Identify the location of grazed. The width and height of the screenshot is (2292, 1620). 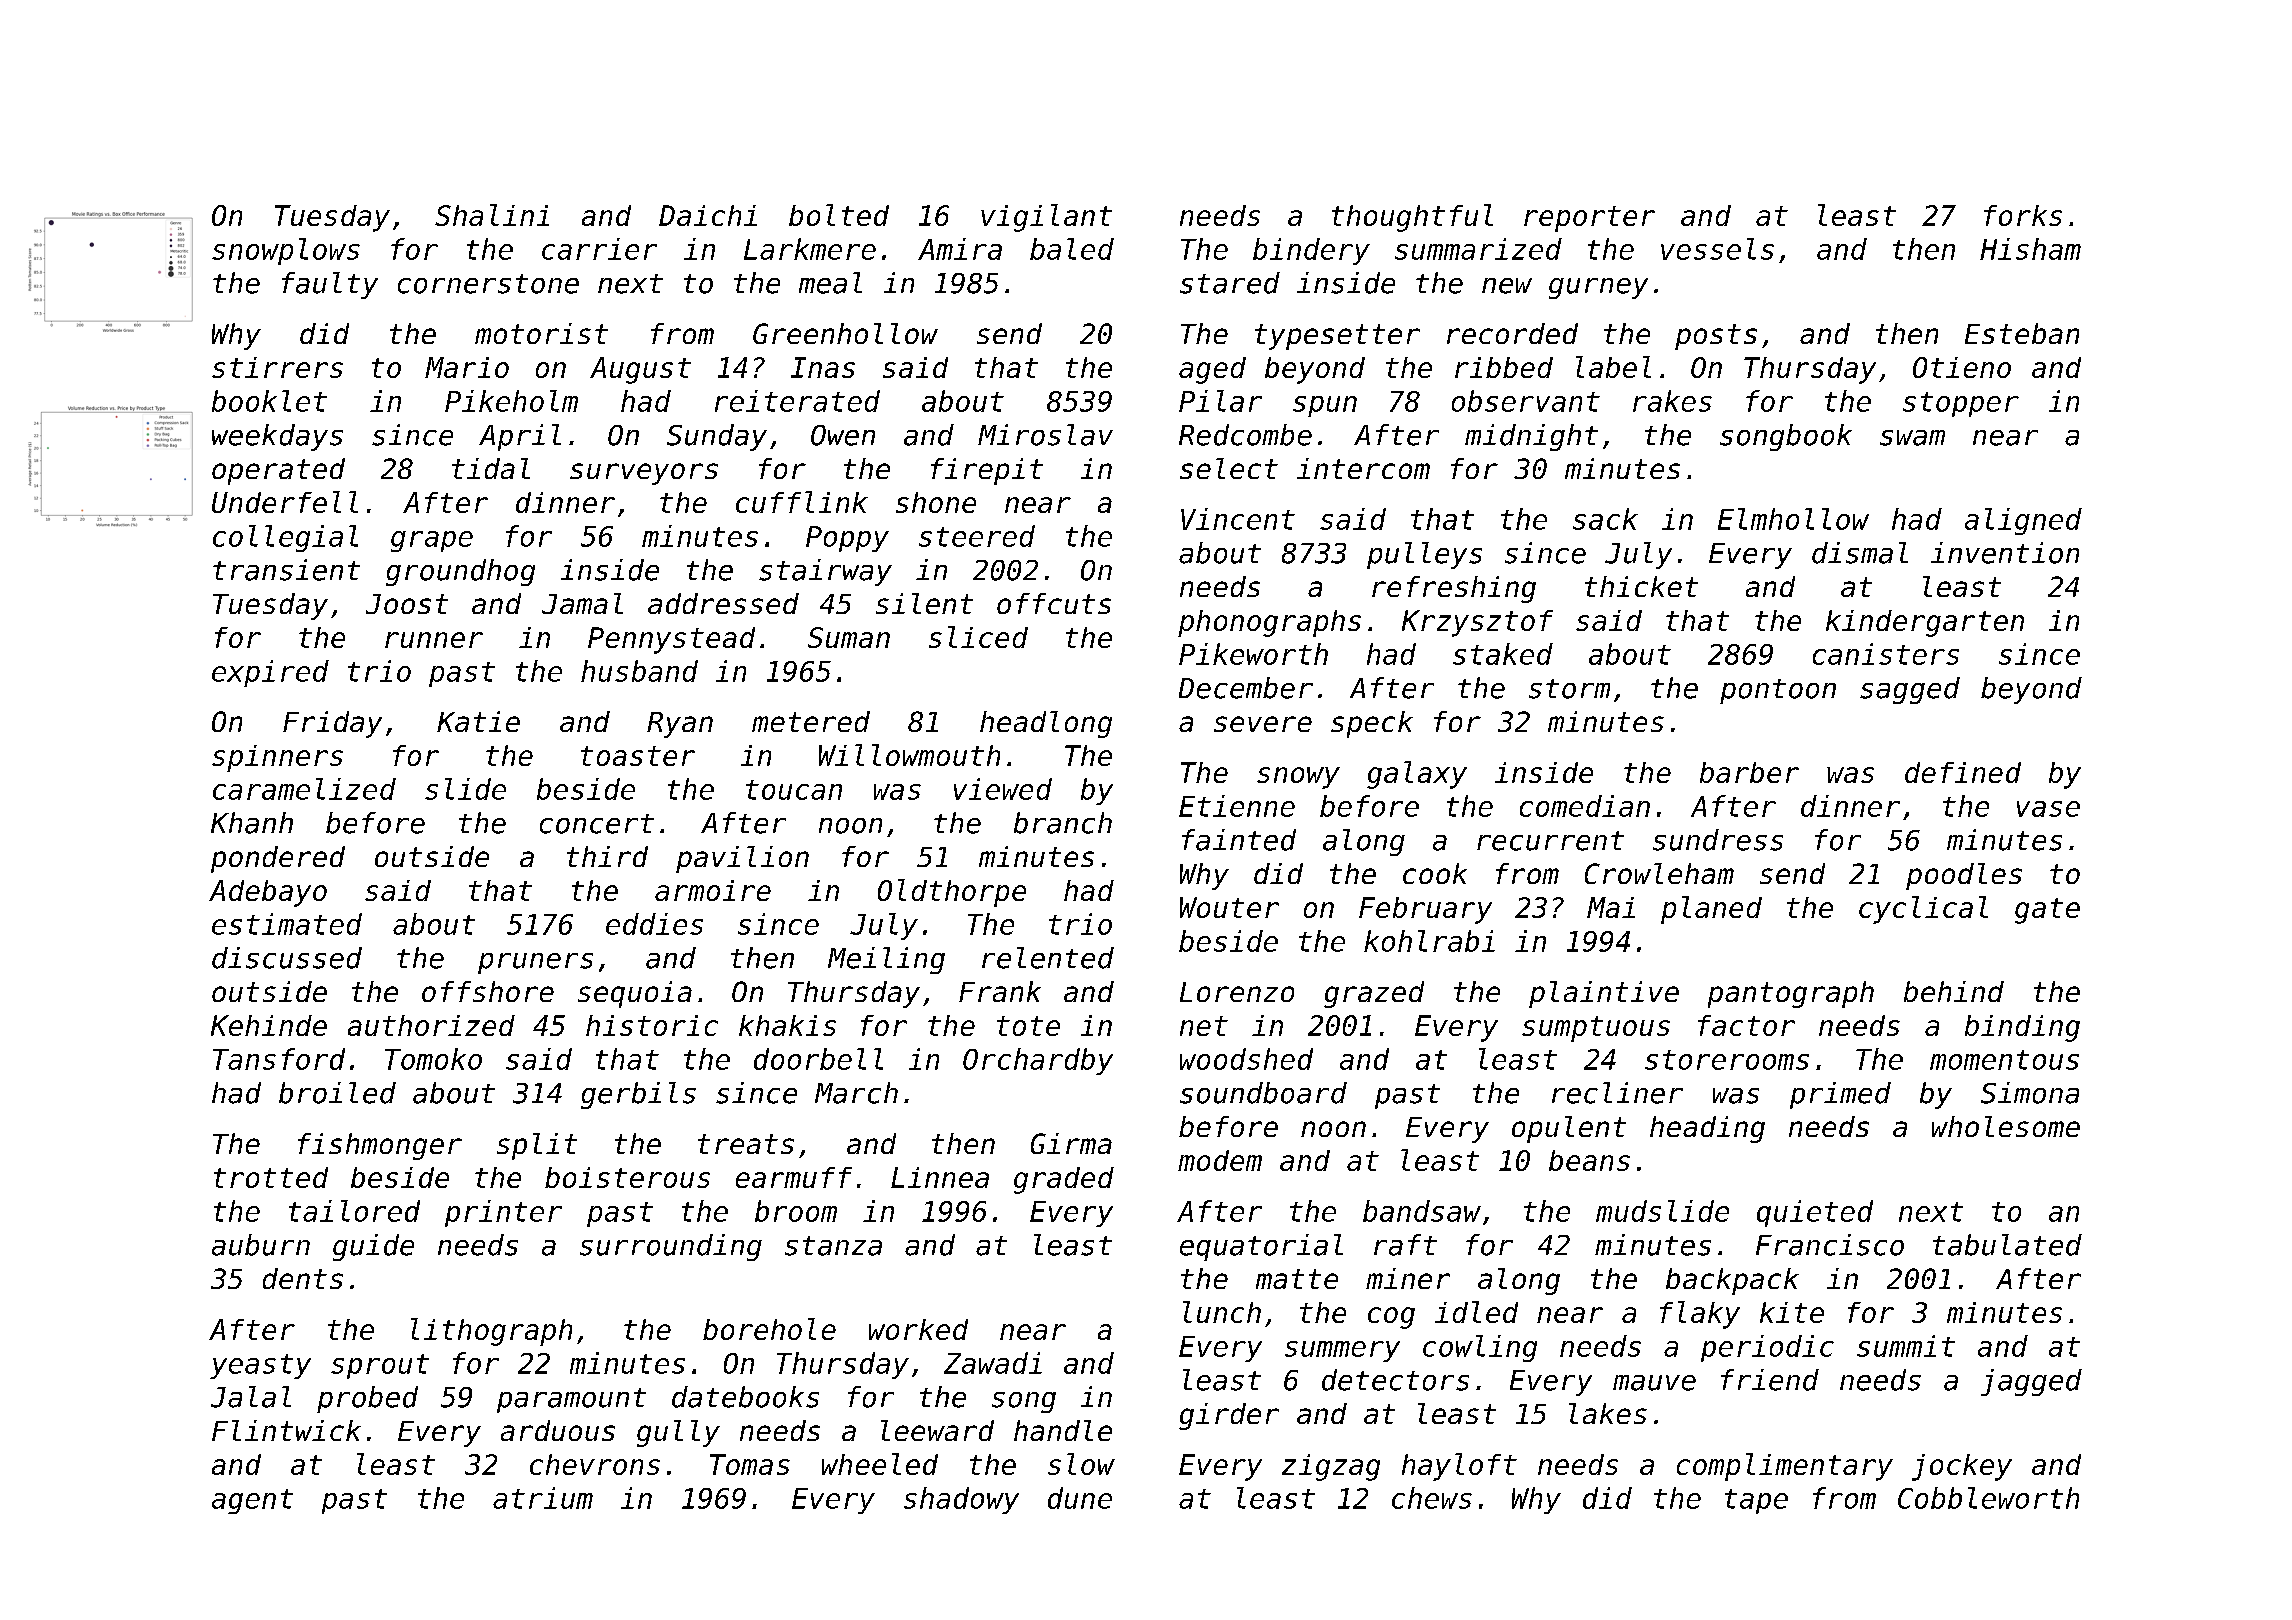
(1374, 994).
